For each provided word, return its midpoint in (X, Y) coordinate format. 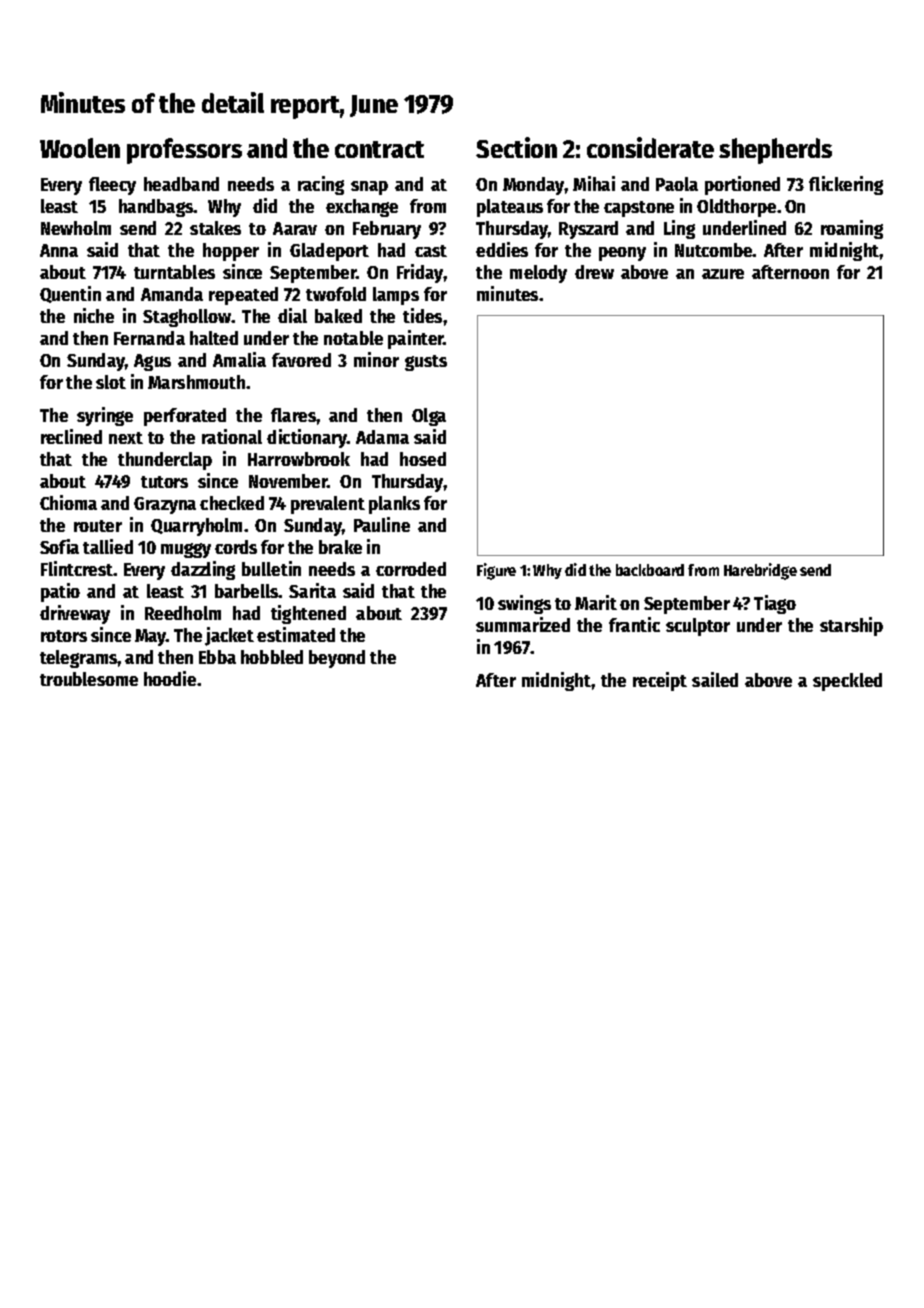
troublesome (89, 679)
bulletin (271, 568)
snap (369, 188)
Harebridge (760, 571)
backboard (650, 570)
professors (184, 151)
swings (524, 604)
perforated (185, 417)
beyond (337, 659)
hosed (423, 459)
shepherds (775, 151)
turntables (174, 272)
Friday (420, 273)
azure (723, 274)
